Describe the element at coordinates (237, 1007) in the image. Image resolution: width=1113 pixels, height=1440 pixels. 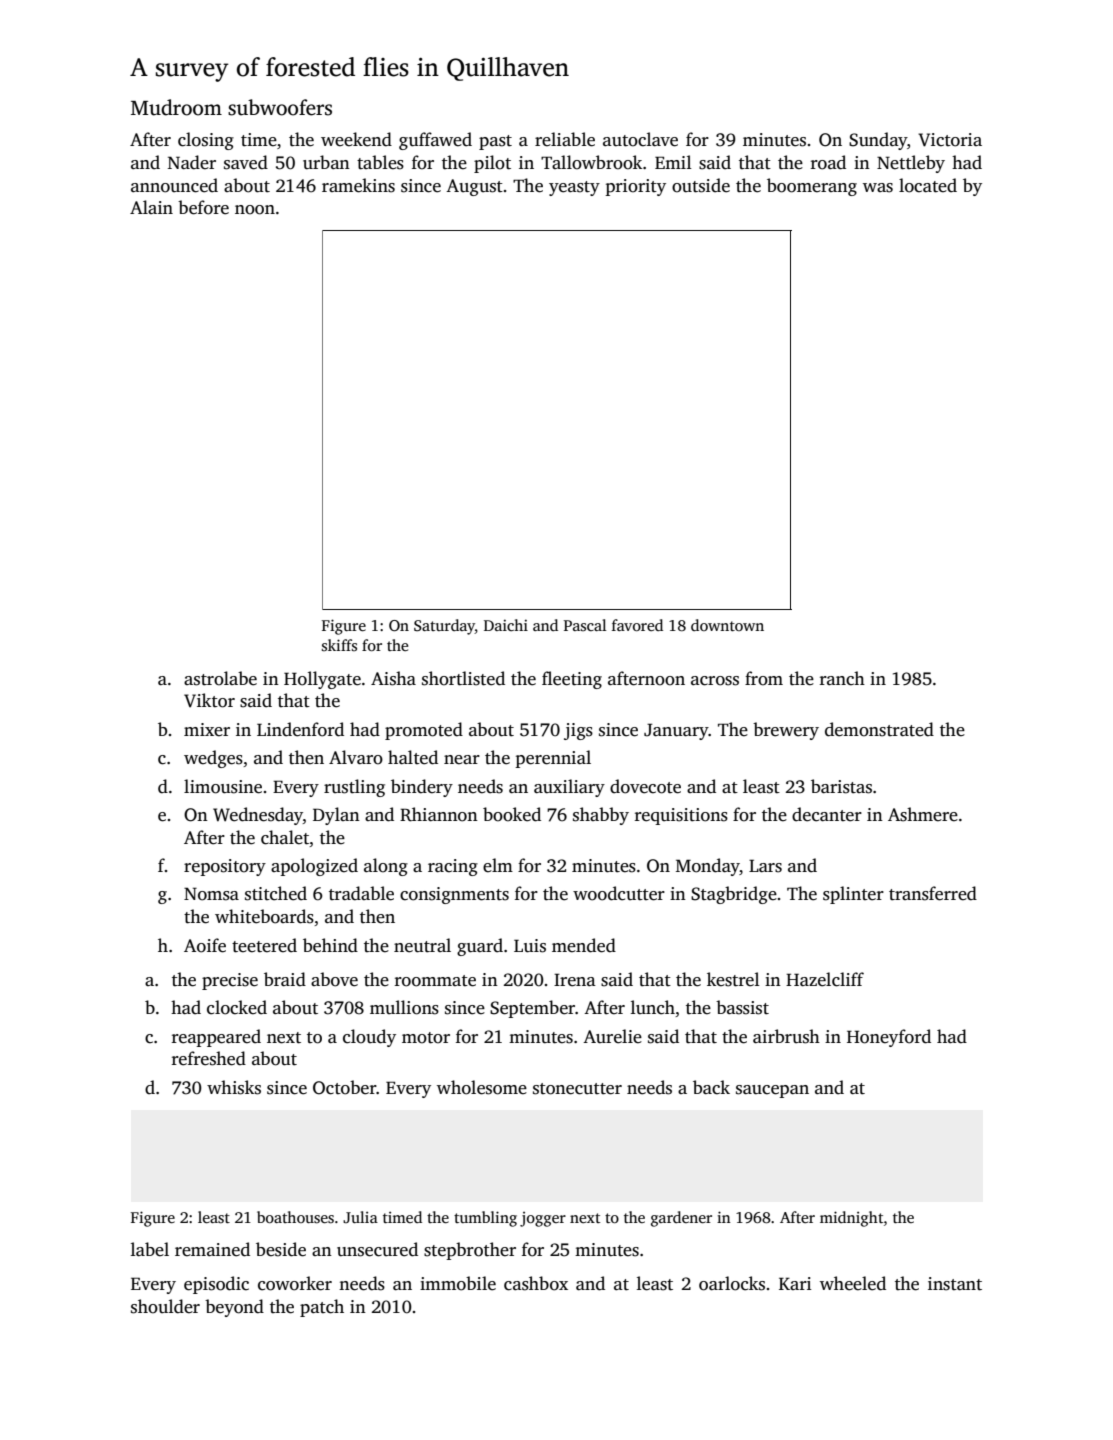
I see `clocked` at that location.
